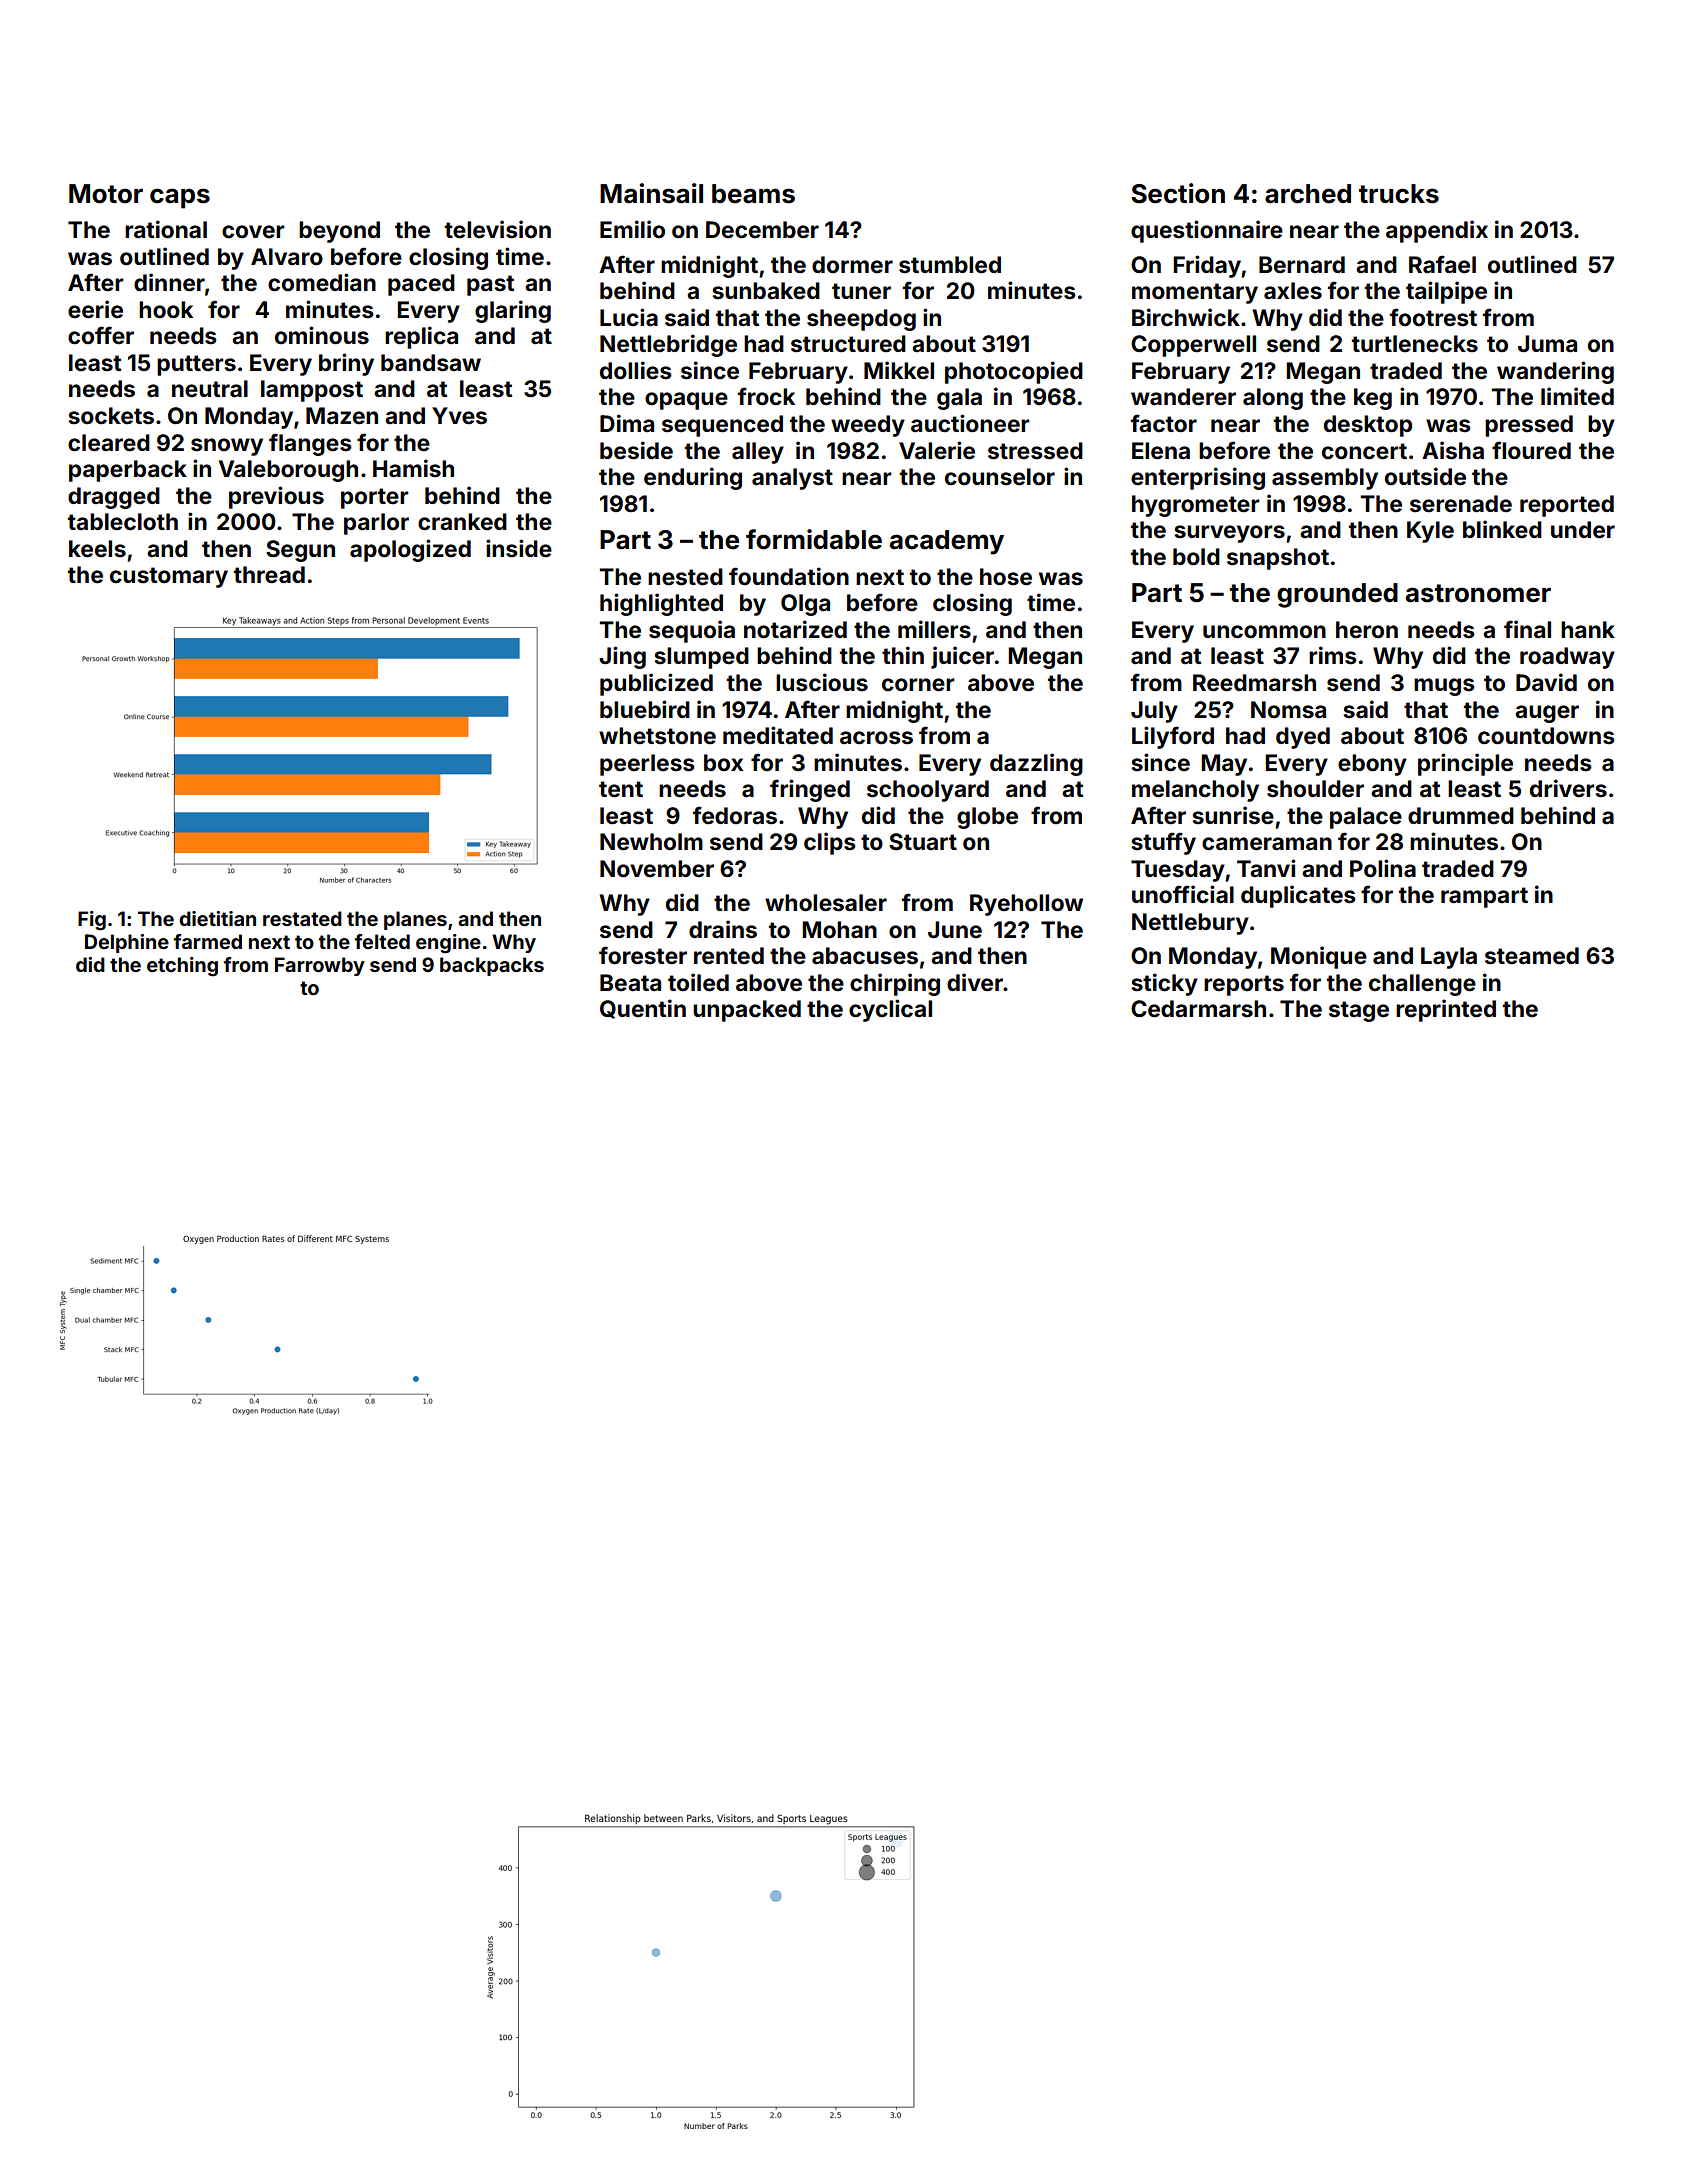 The width and height of the page is (1683, 2178). Describe the element at coordinates (865, 956) in the page. I see `abacuses` at that location.
